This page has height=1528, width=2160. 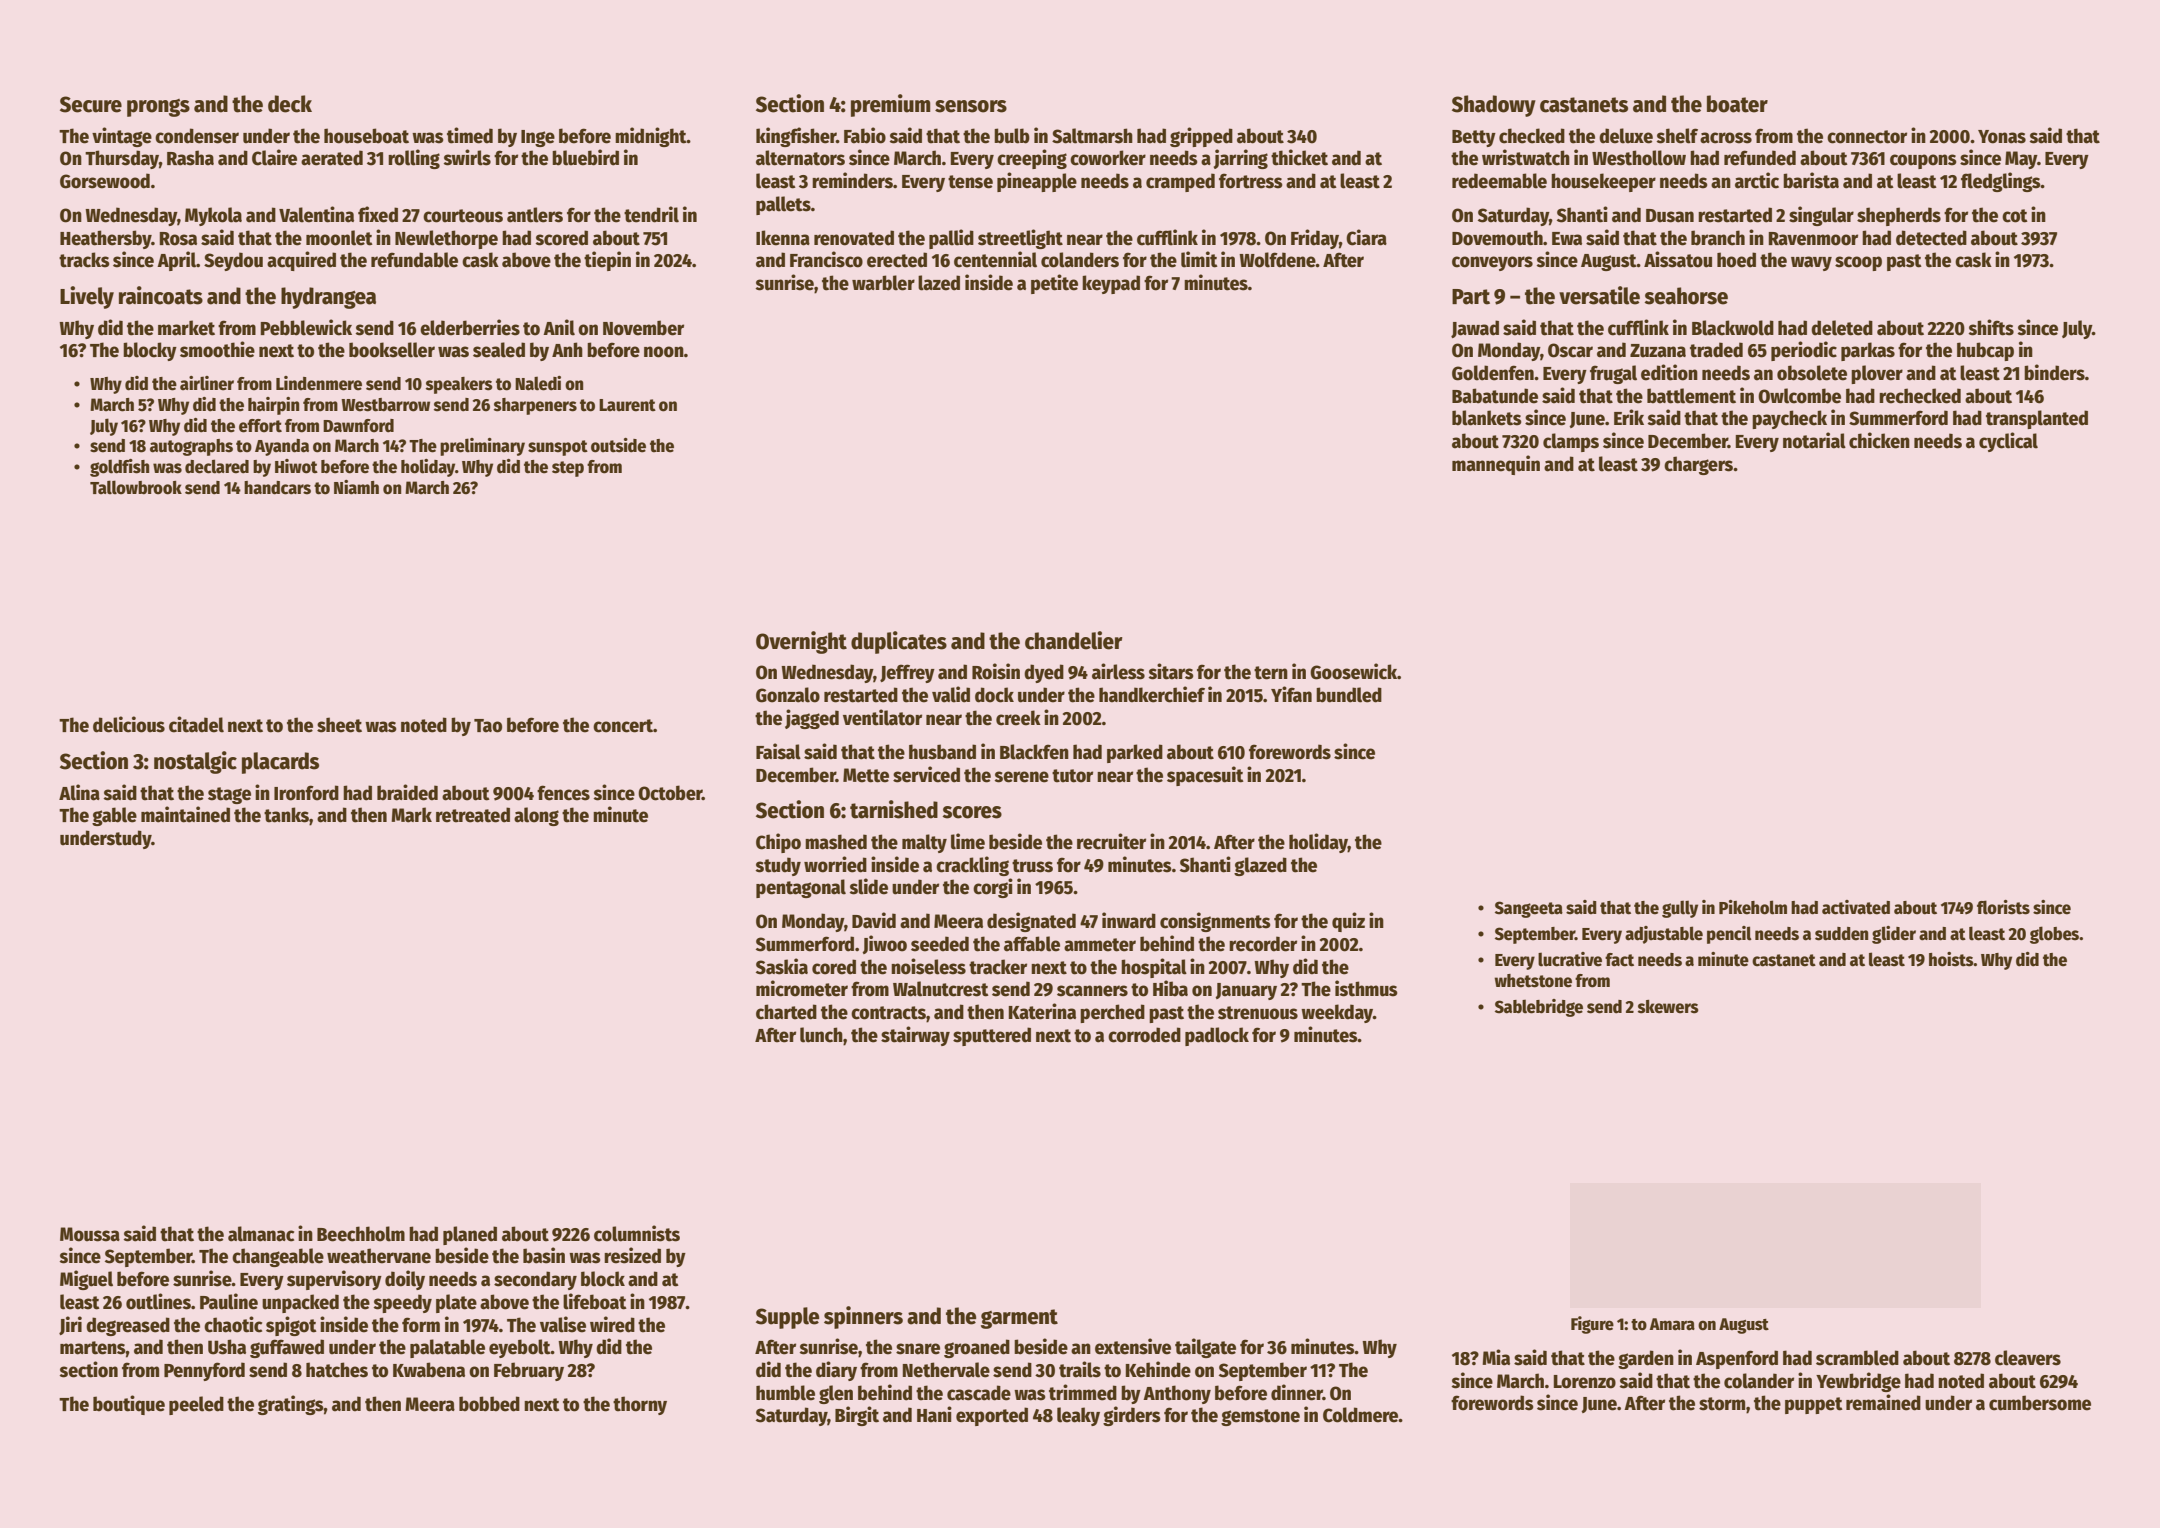 What do you see at coordinates (1867, 137) in the page?
I see `connector` at bounding box center [1867, 137].
